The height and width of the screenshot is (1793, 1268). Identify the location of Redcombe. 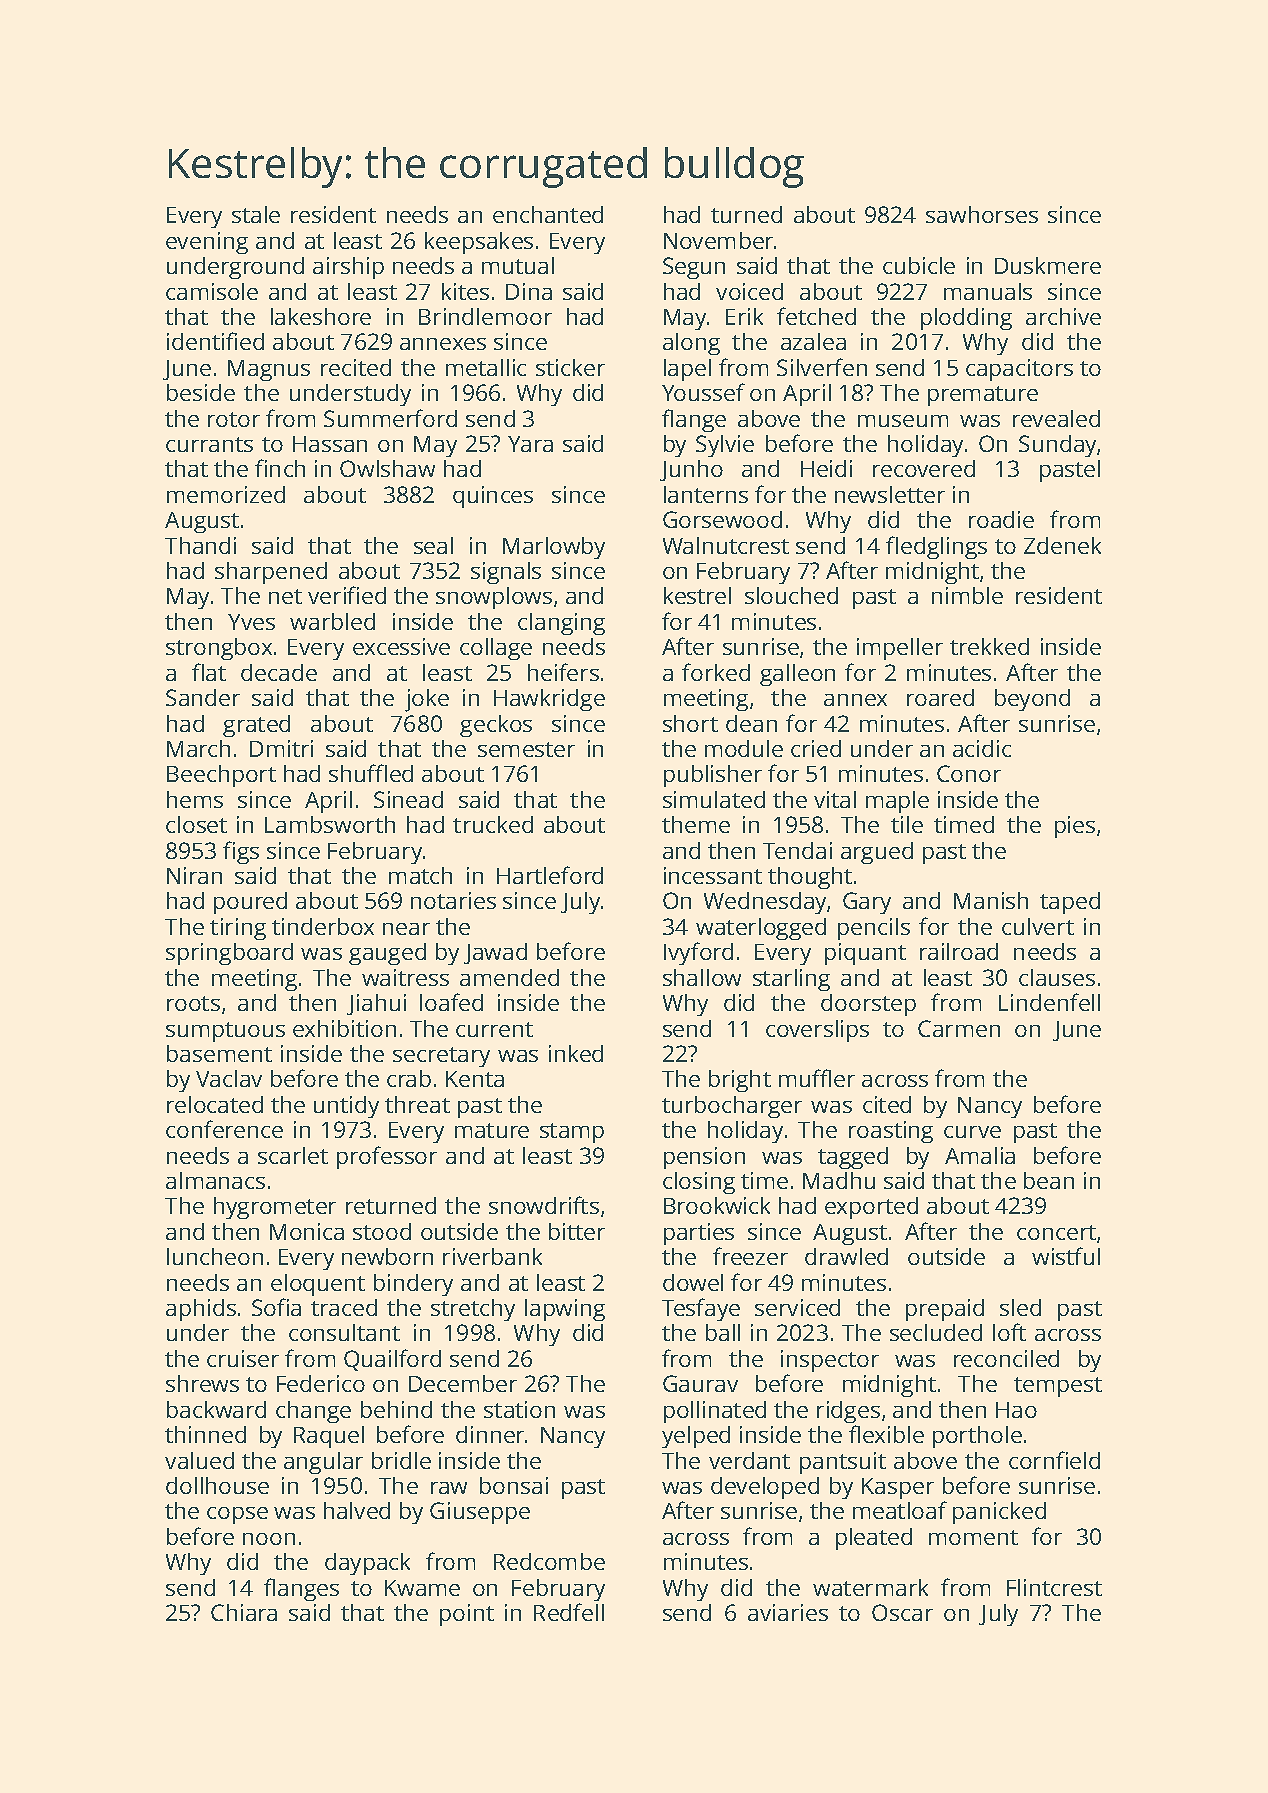
(549, 1561).
